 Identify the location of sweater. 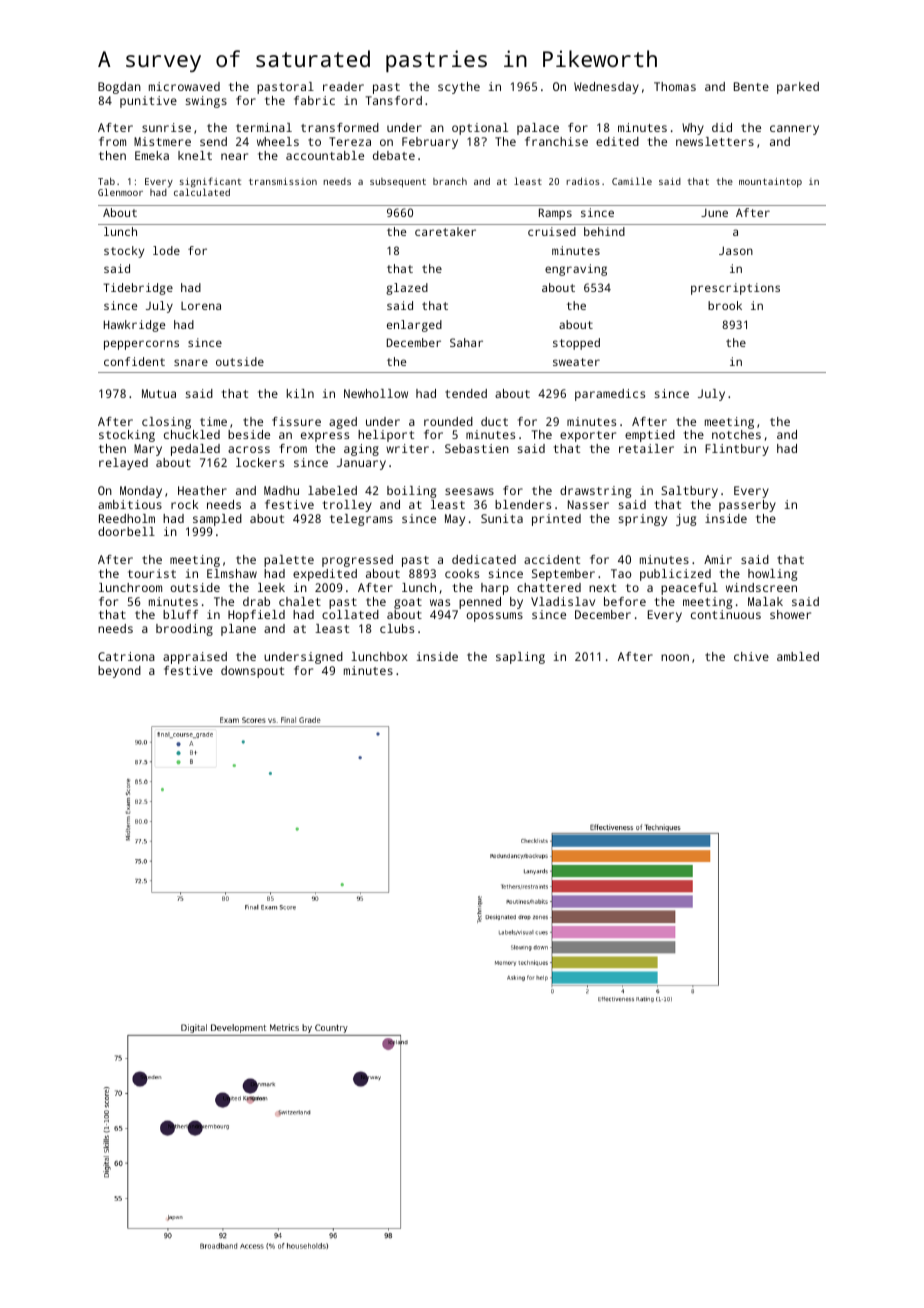
(576, 362).
